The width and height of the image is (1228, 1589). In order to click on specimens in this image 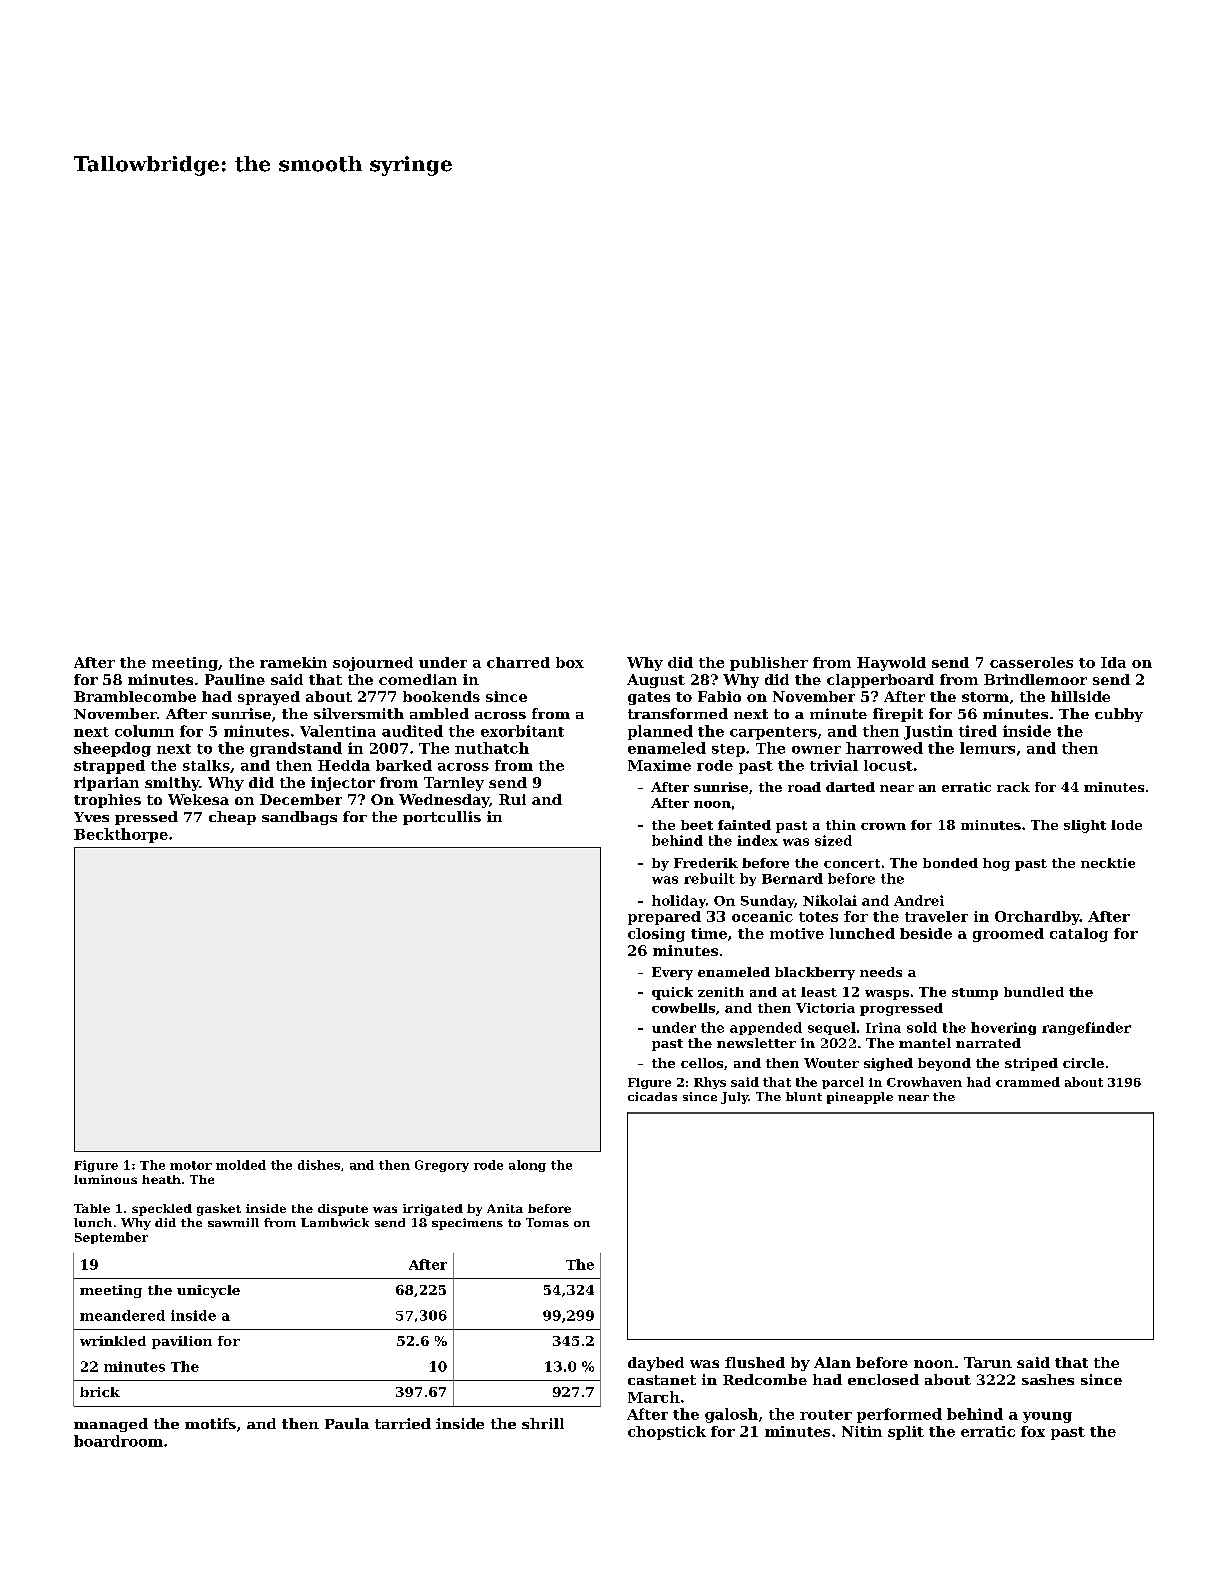, I will do `click(467, 1224)`.
